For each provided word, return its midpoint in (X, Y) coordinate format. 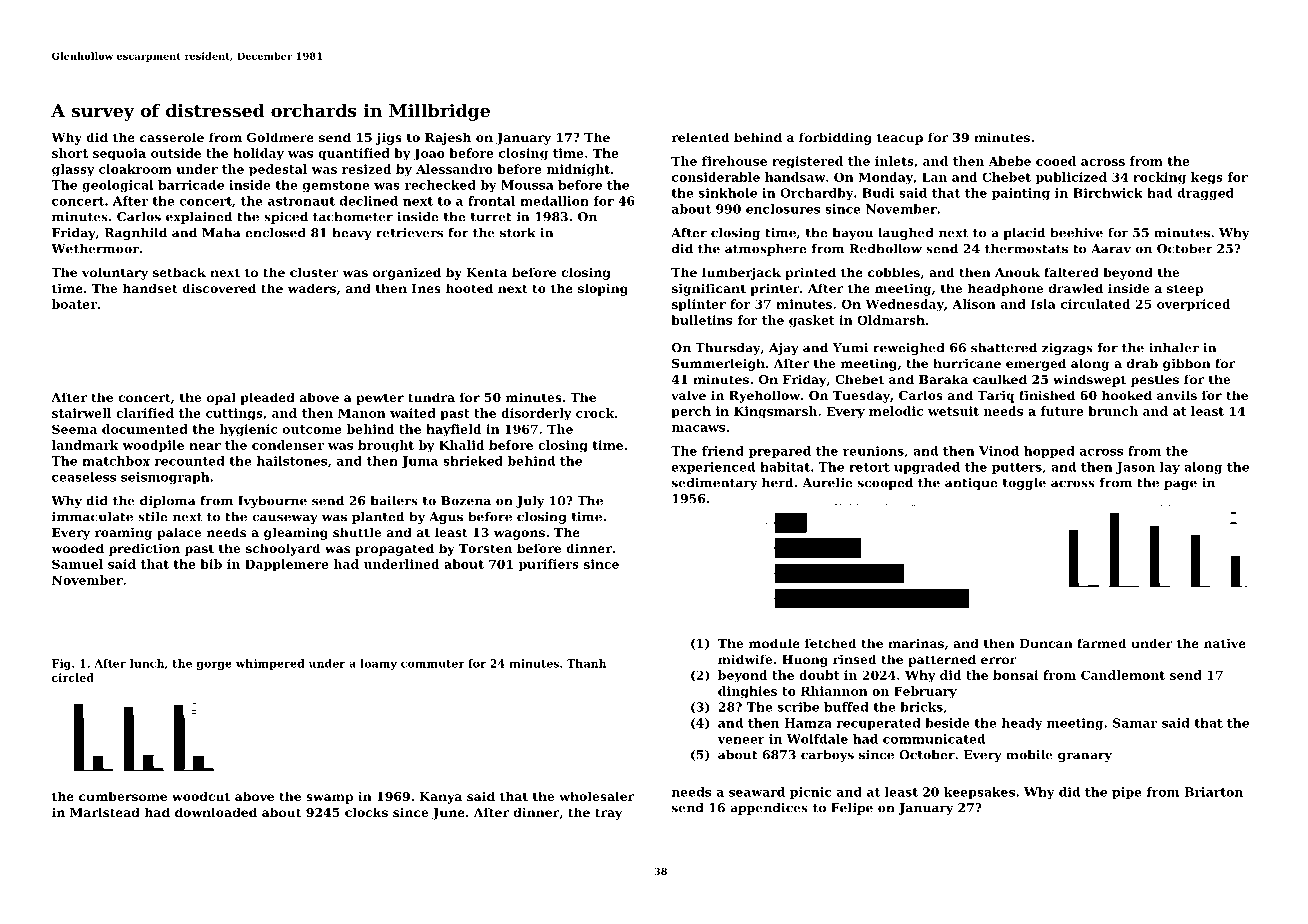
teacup (900, 139)
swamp (329, 799)
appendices (769, 809)
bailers (394, 501)
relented (701, 137)
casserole (172, 137)
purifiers (549, 565)
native (1225, 643)
